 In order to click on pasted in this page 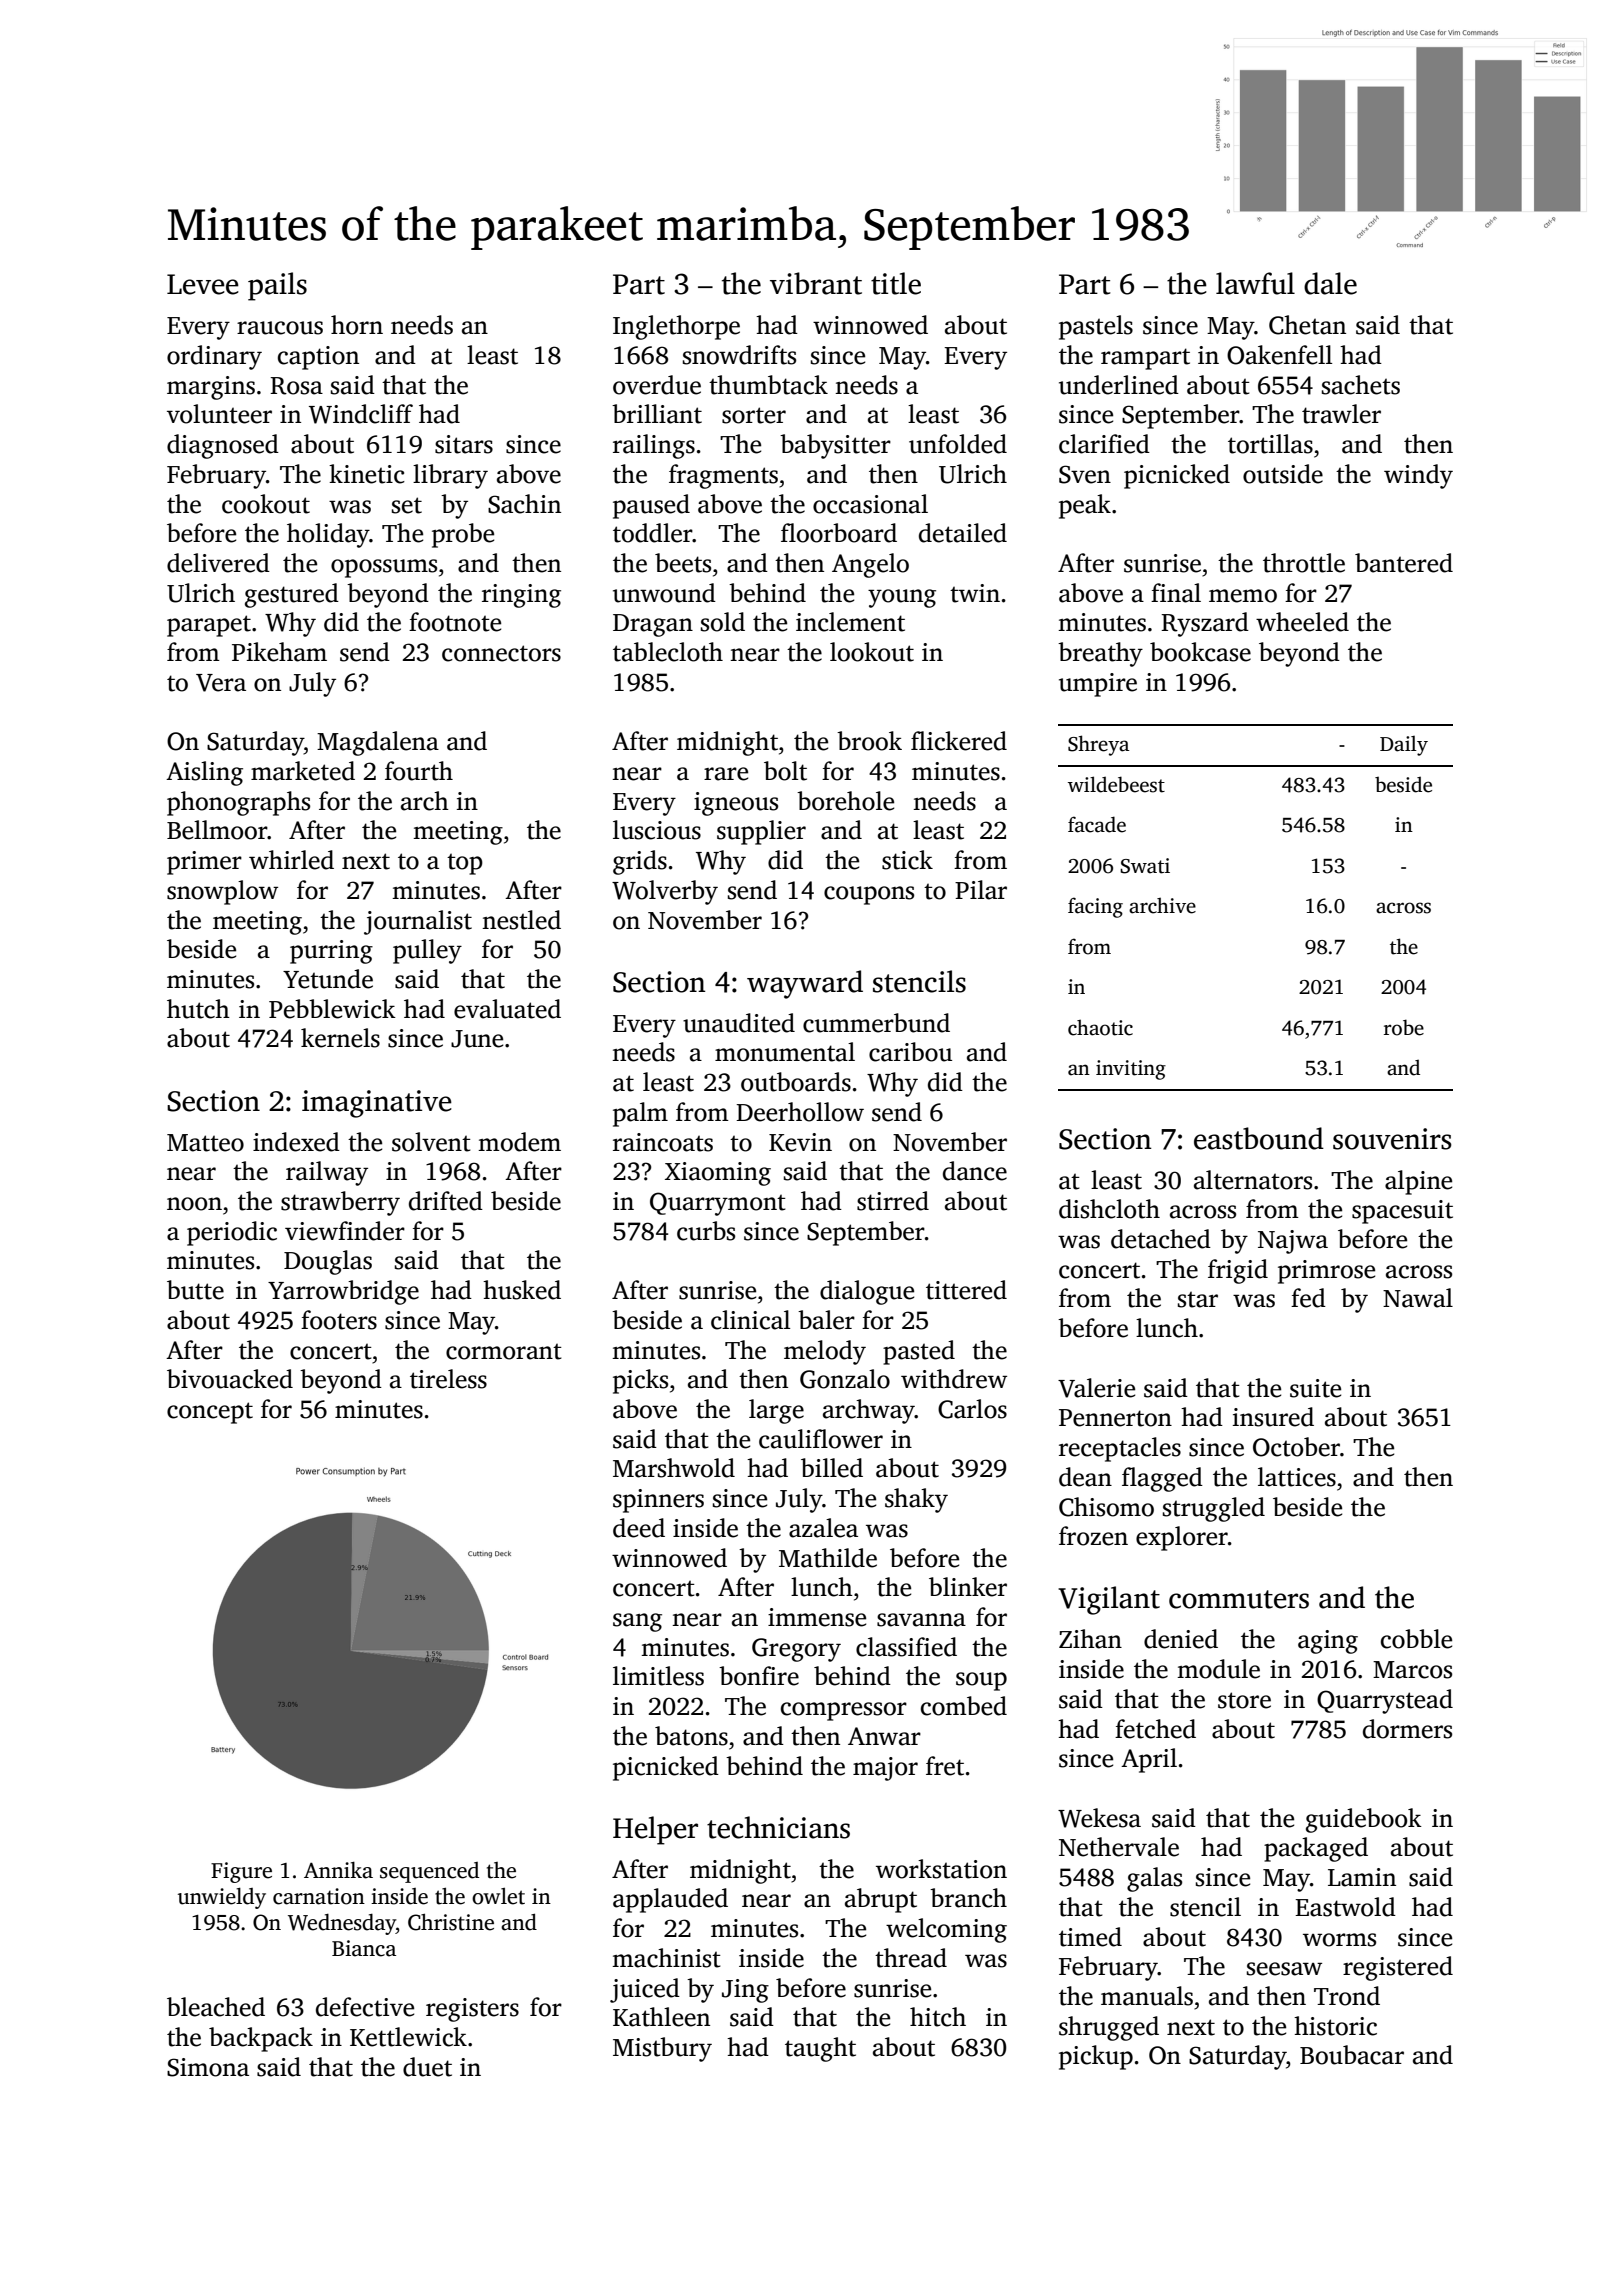, I will do `click(919, 1352)`.
